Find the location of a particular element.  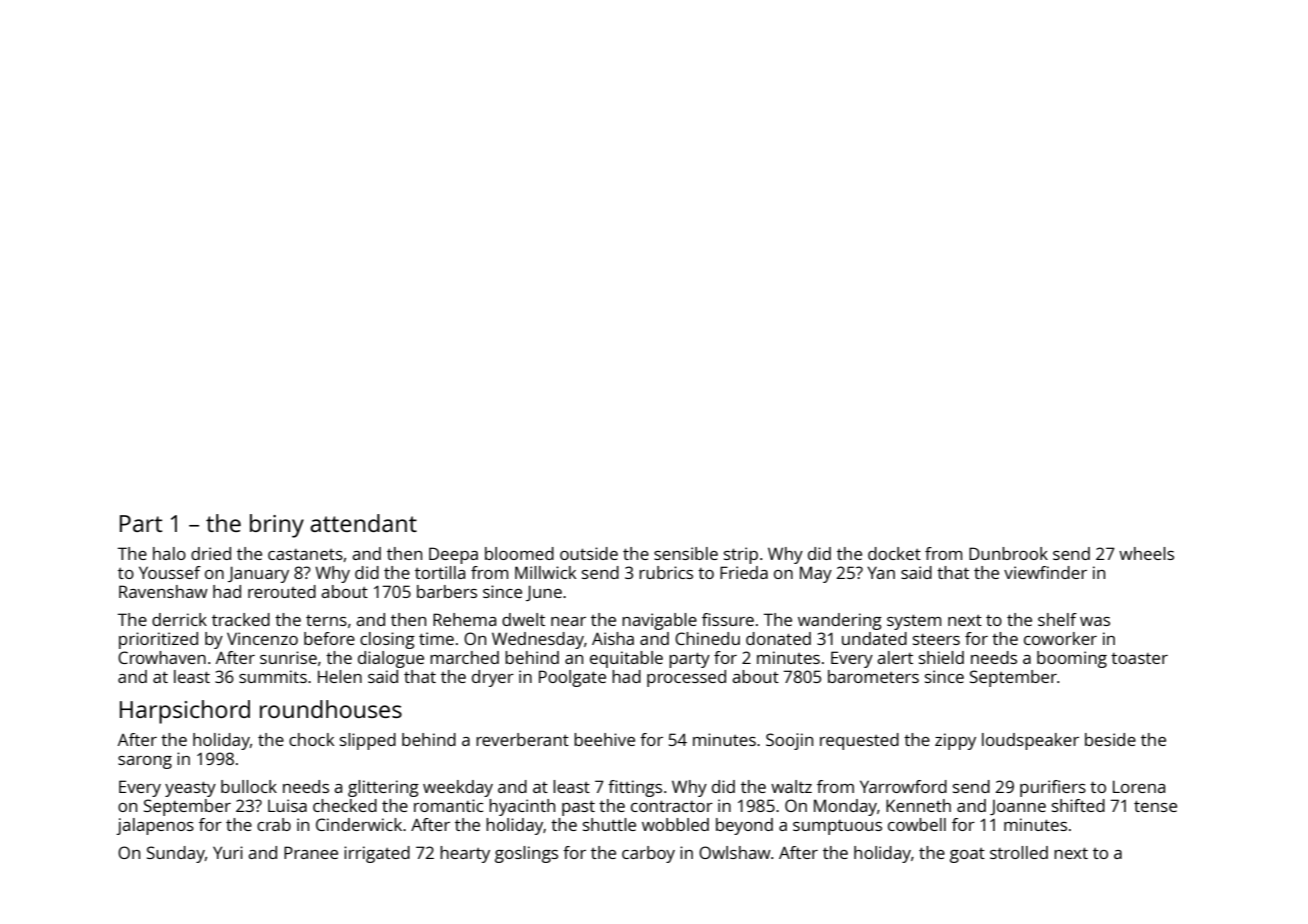

toaster is located at coordinates (1139, 658).
